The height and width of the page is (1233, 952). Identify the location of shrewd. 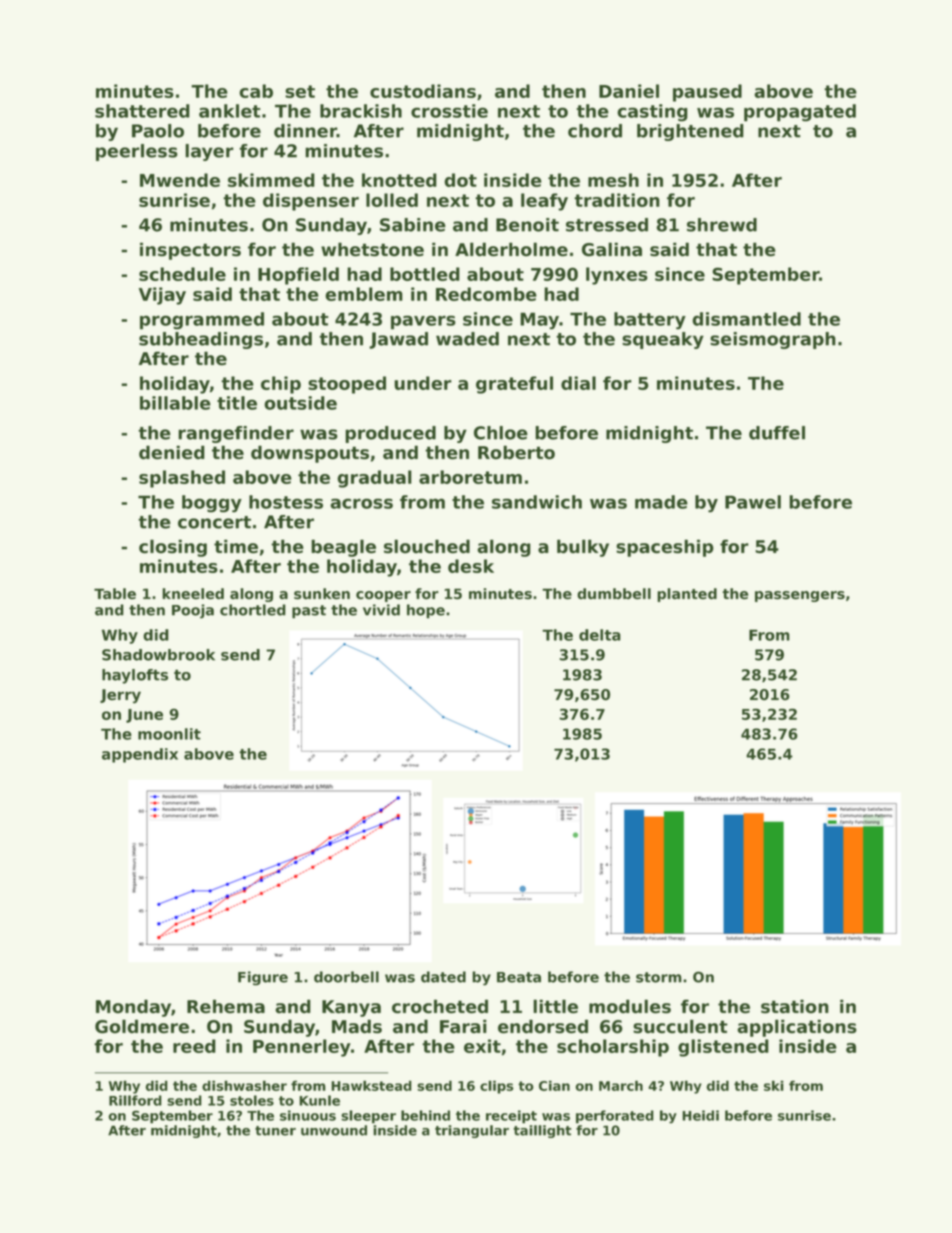
(722, 225).
